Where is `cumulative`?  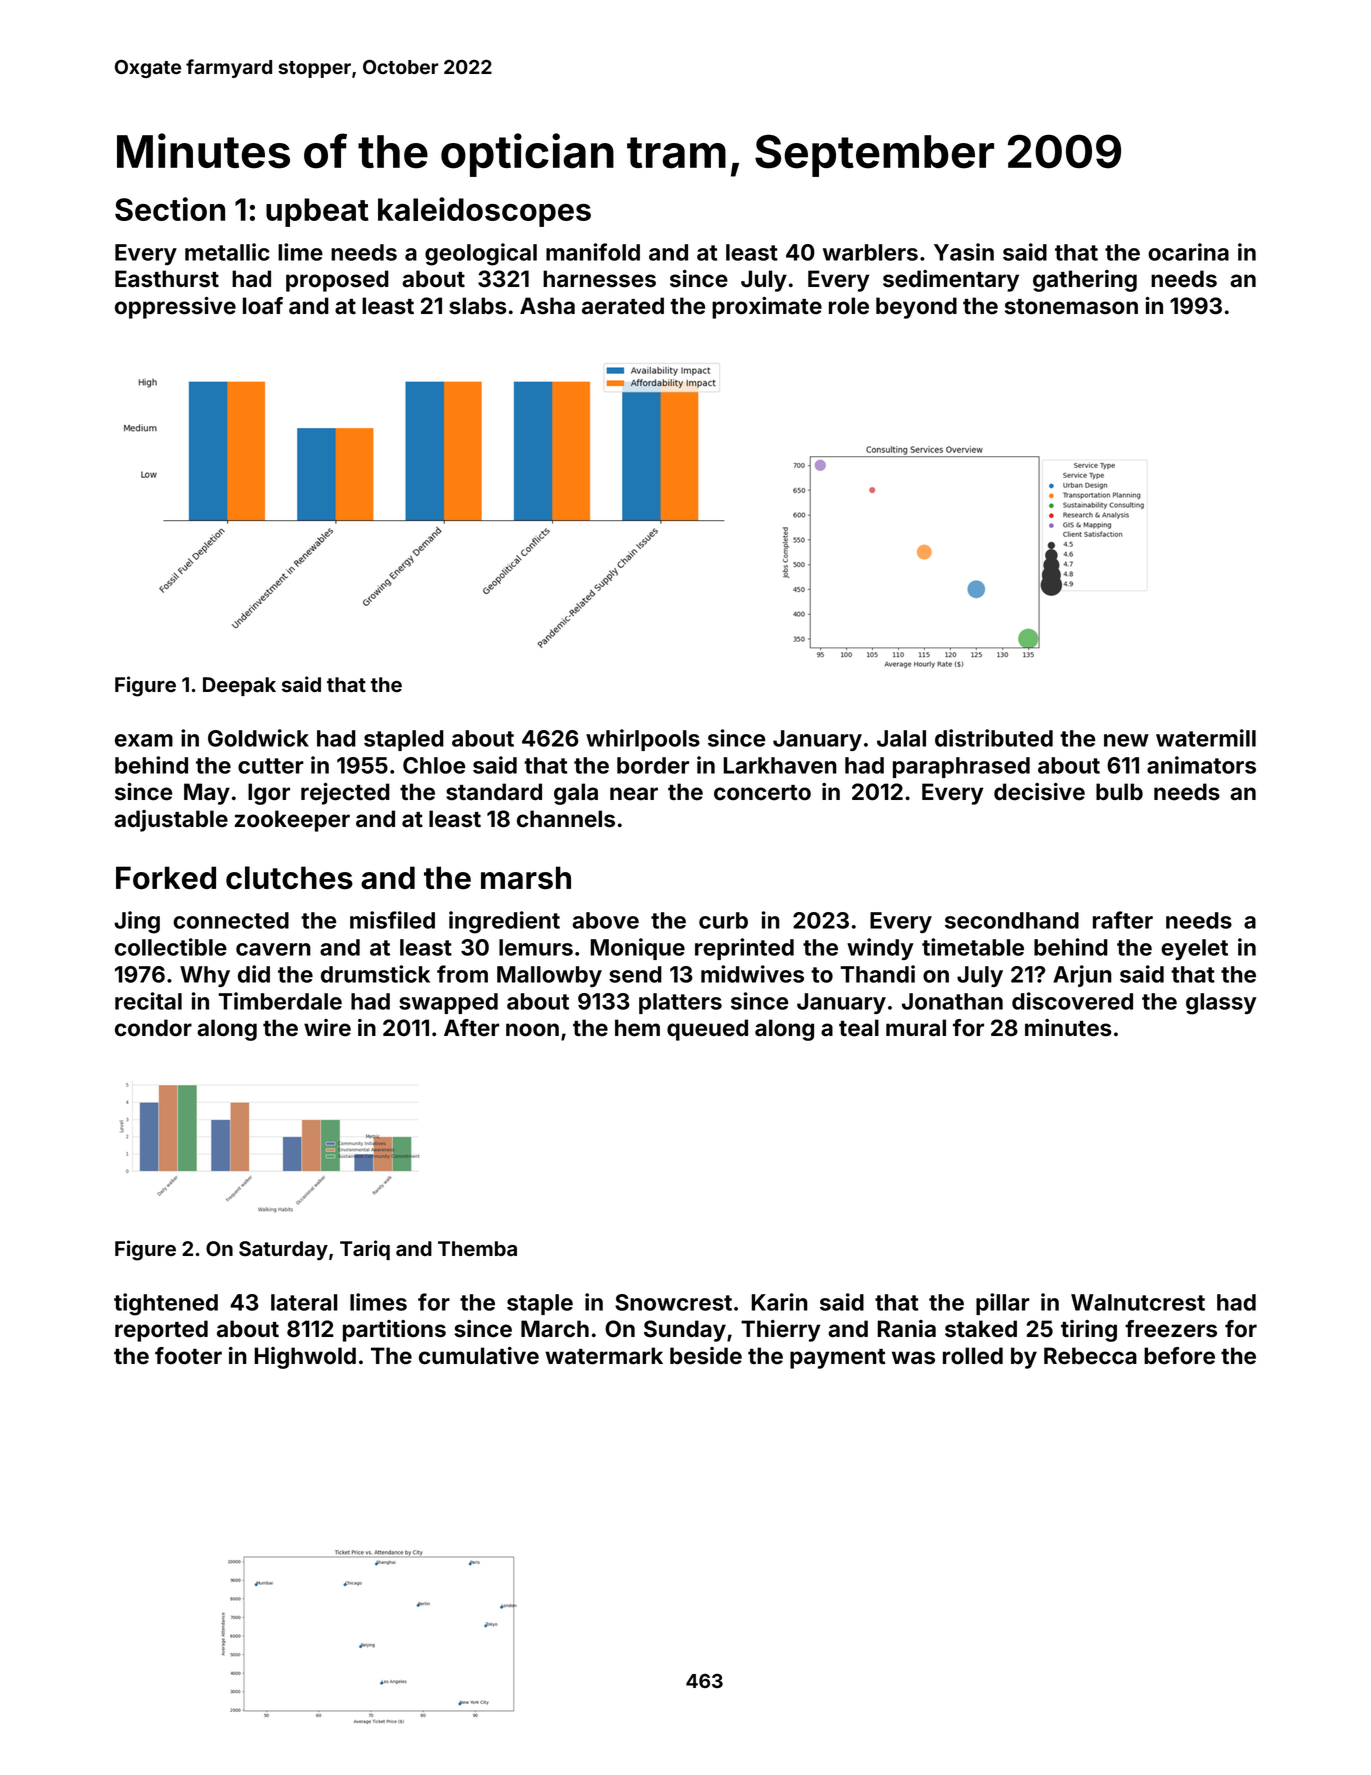 cumulative is located at coordinates (479, 1356).
